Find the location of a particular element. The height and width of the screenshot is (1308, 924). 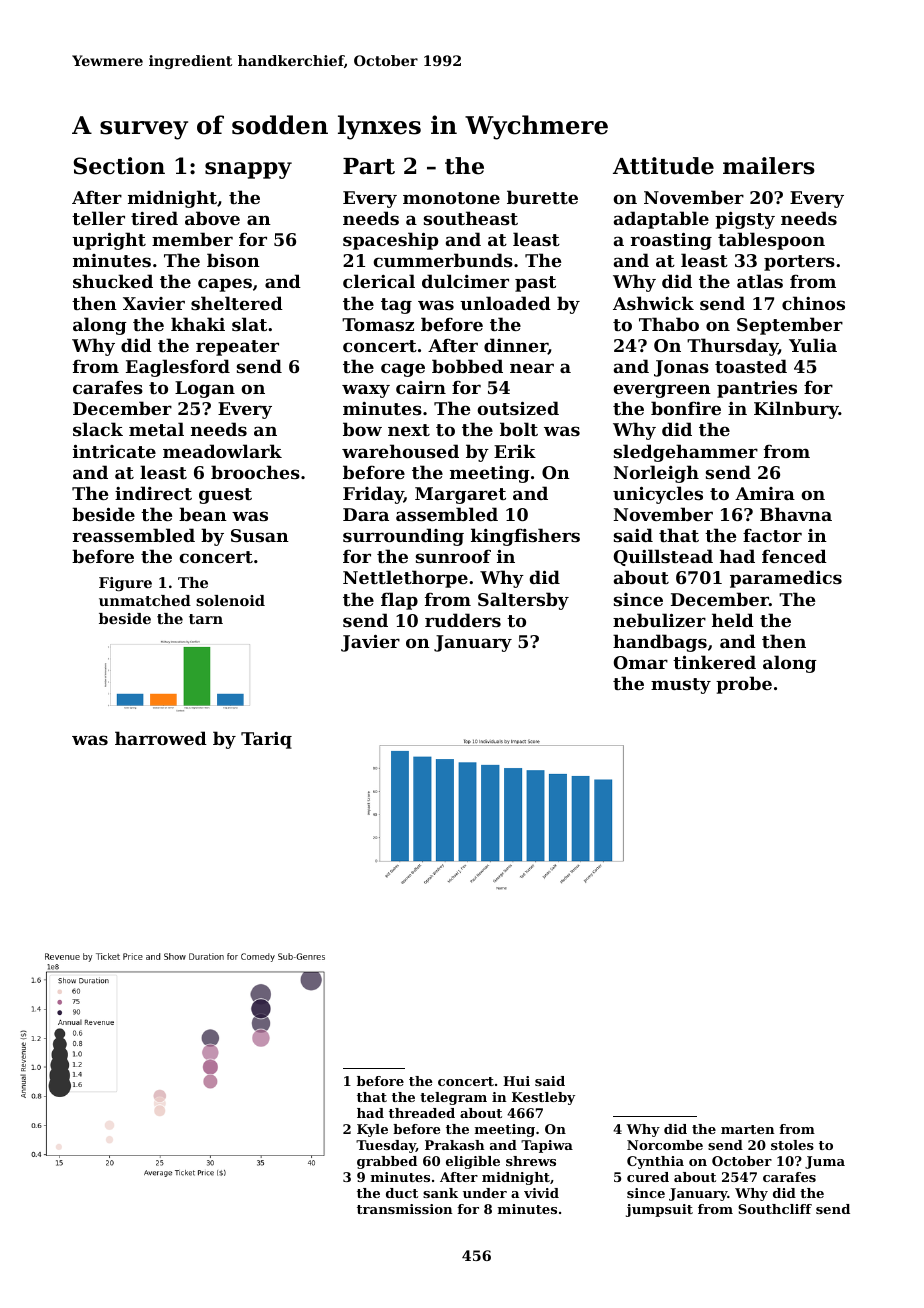

Section is located at coordinates (119, 166).
